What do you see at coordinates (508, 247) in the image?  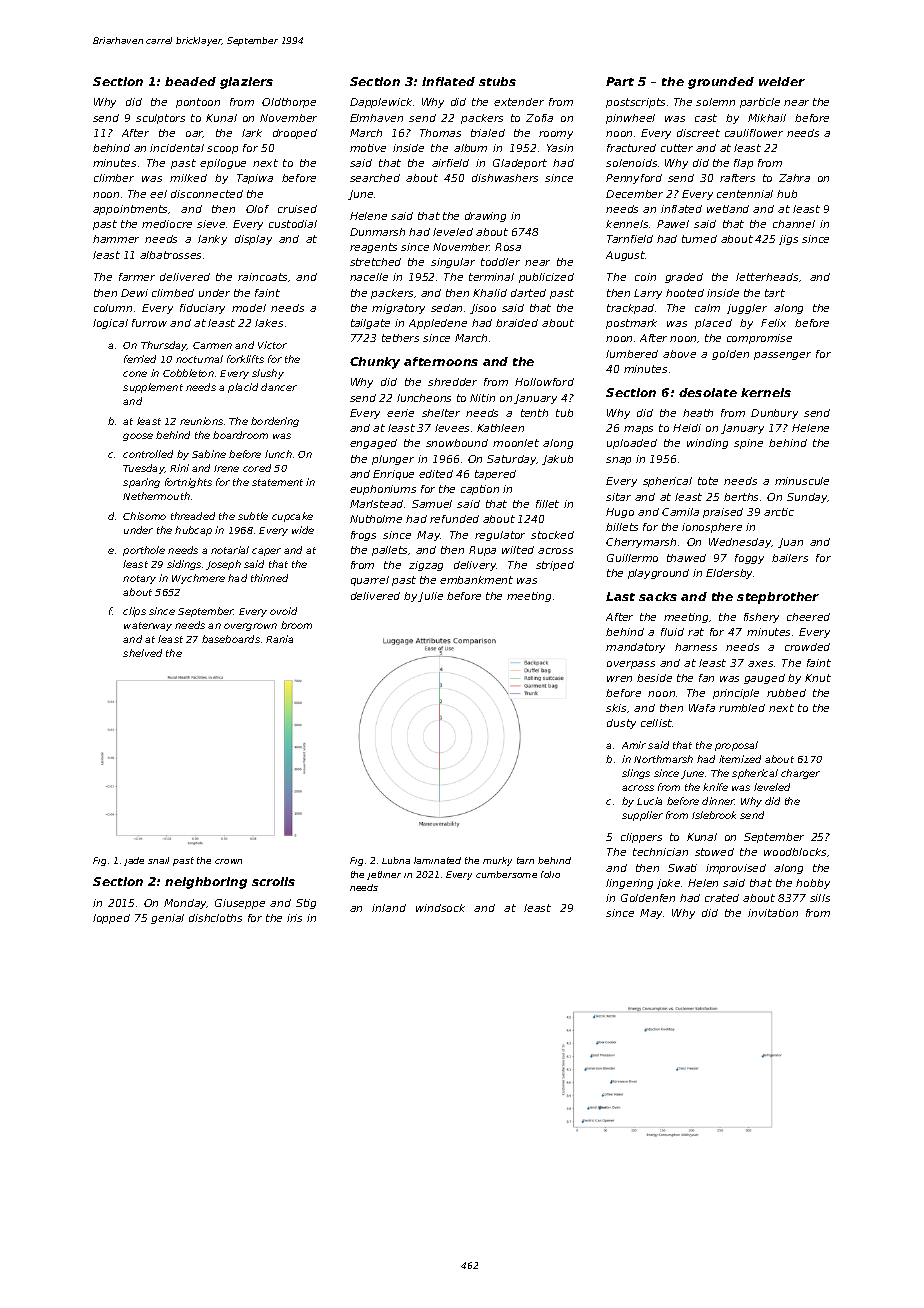 I see `Rosa` at bounding box center [508, 247].
